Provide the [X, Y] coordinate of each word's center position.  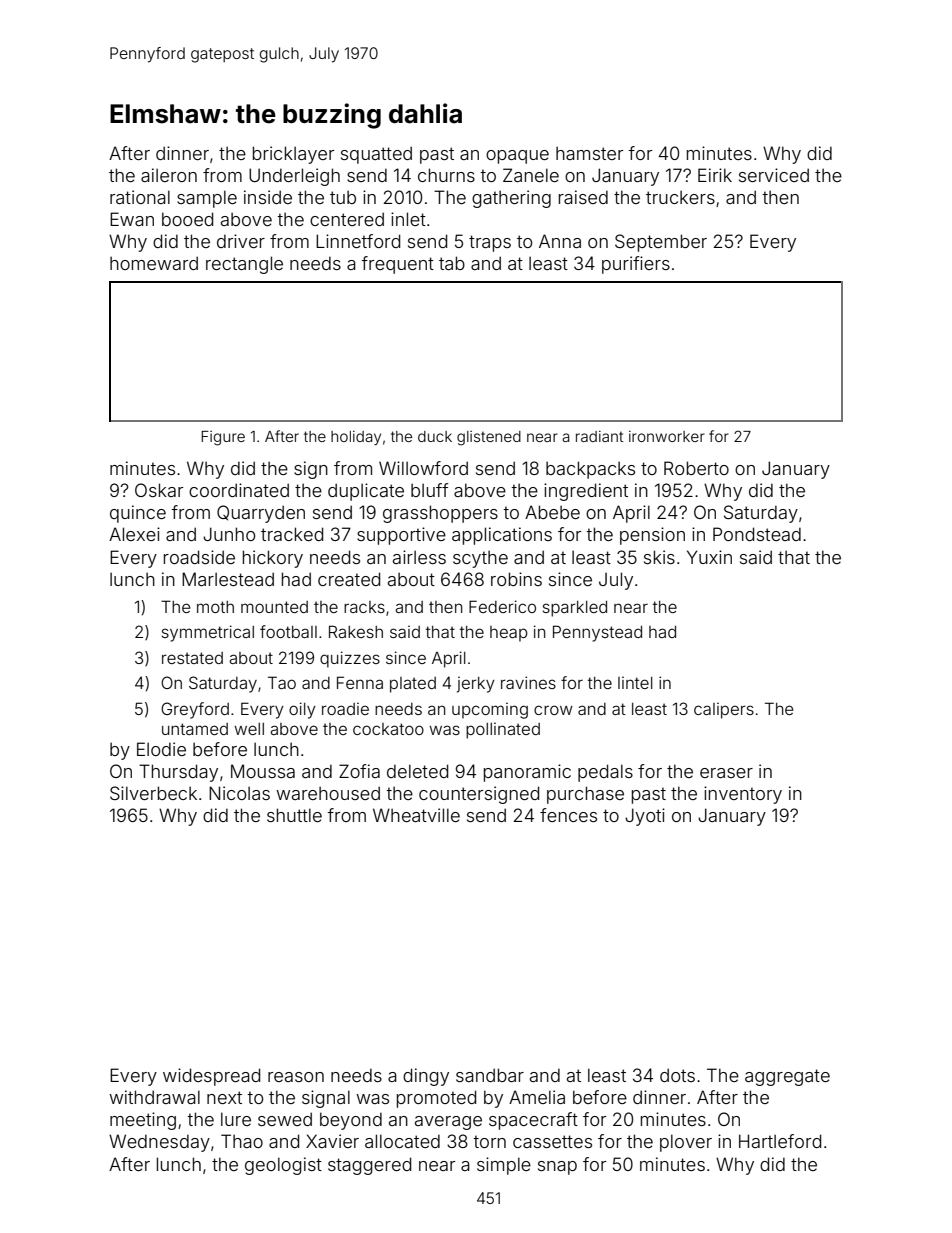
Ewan [132, 219]
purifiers [636, 265]
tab [452, 263]
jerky [476, 684]
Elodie [161, 749]
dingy [426, 1077]
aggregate [787, 1077]
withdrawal [154, 1097]
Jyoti [645, 817]
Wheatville [416, 815]
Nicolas [239, 793]
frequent [397, 265]
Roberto [696, 468]
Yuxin [709, 557]
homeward [154, 263]
